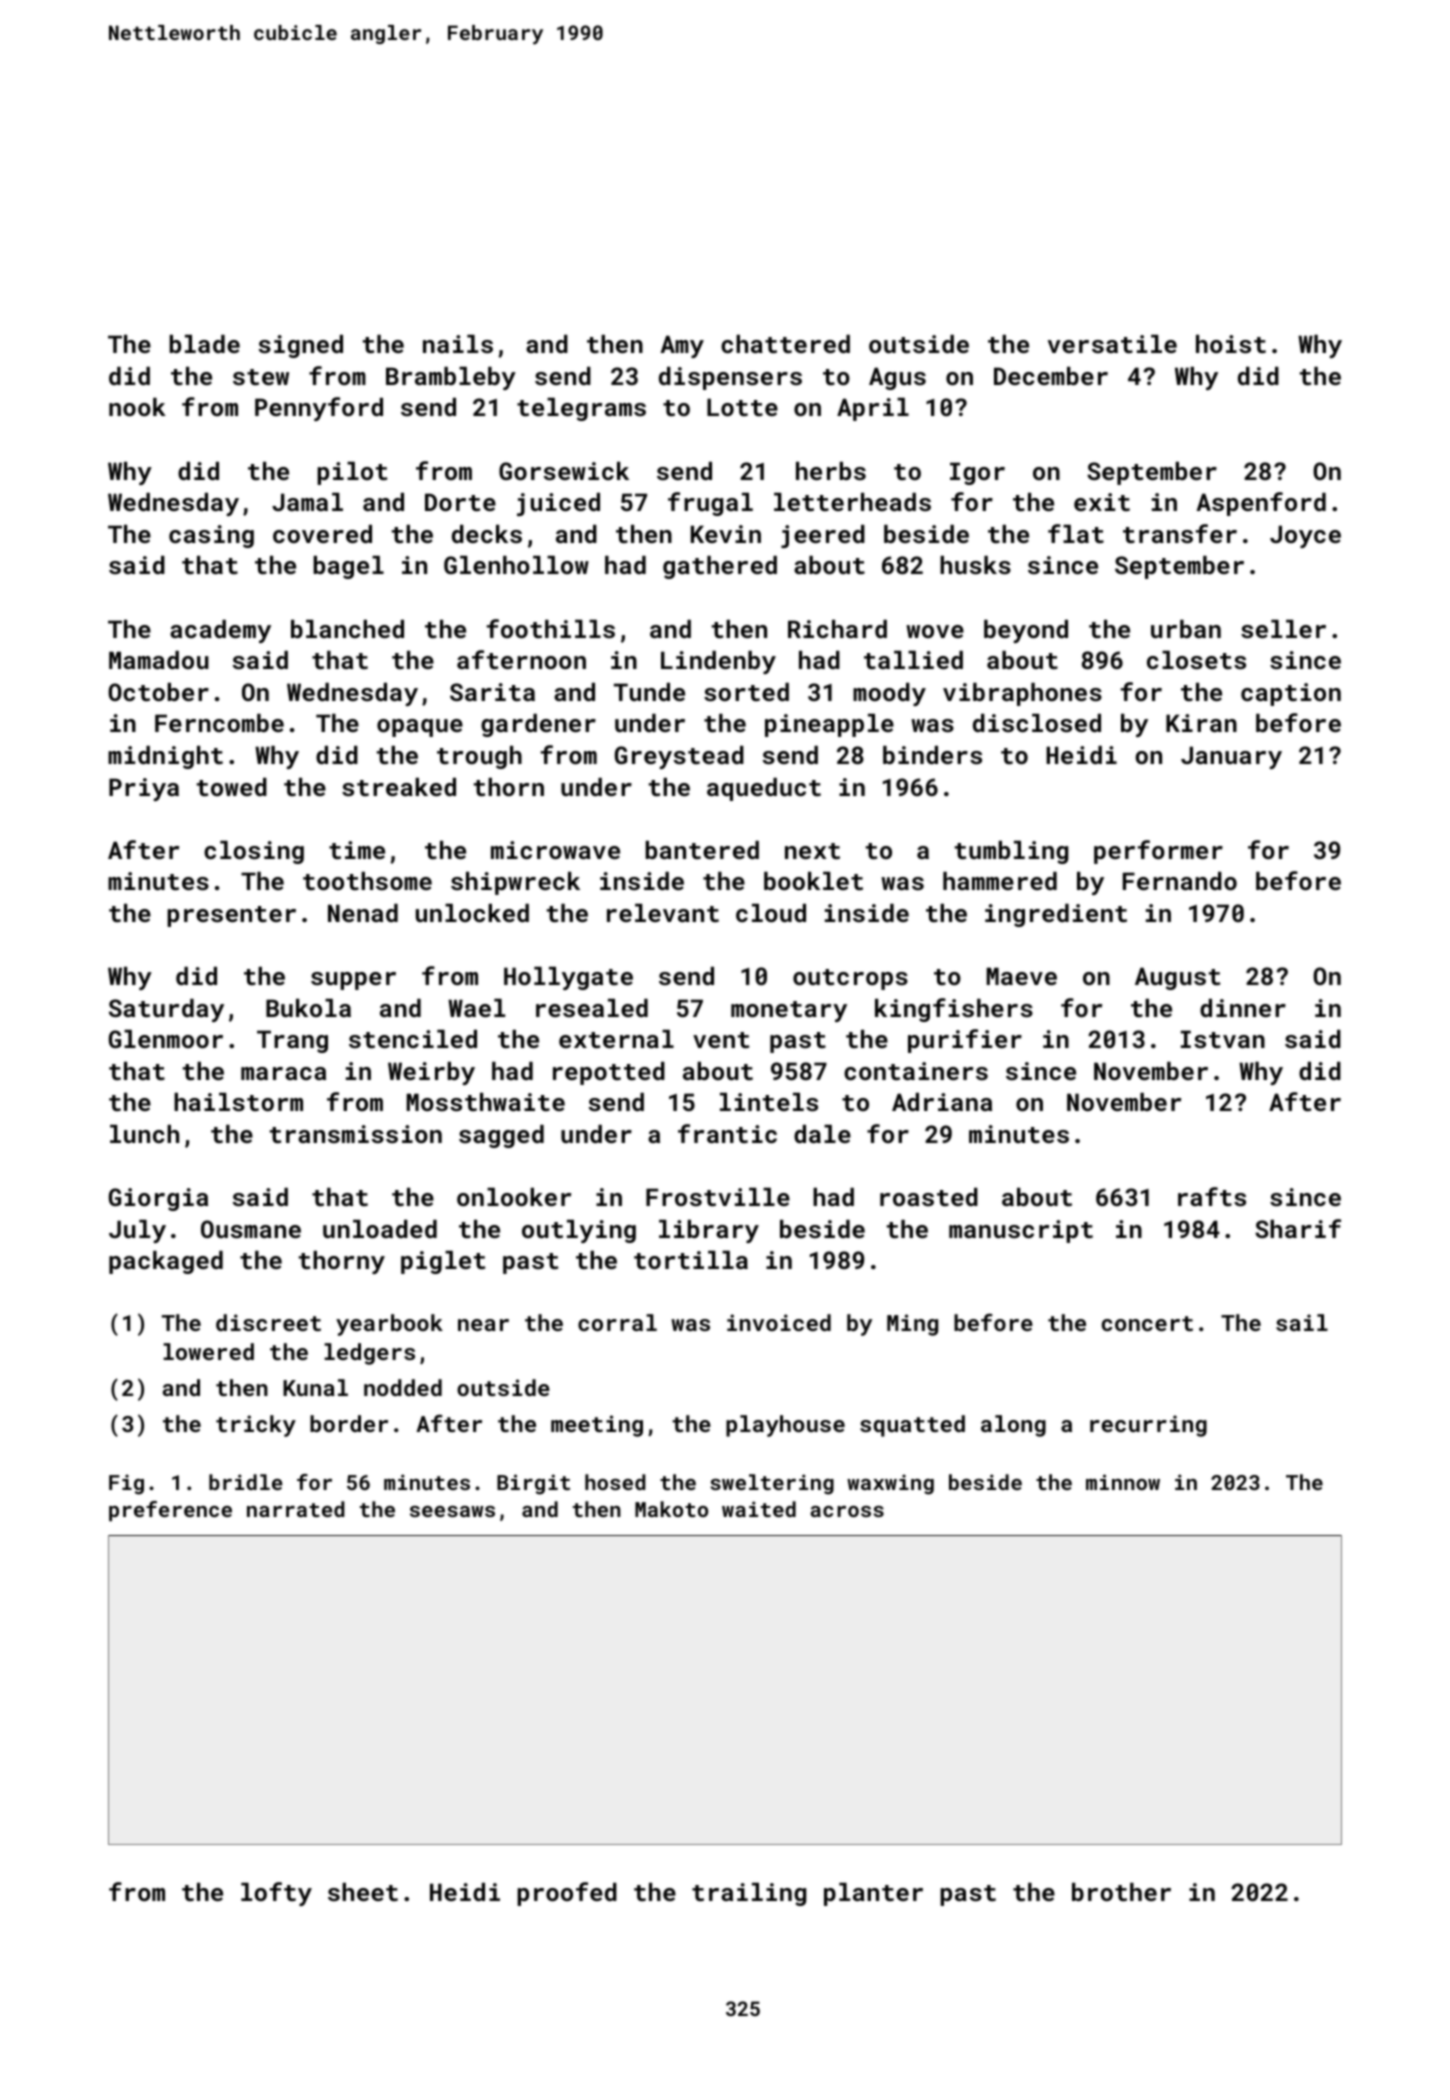  Describe the element at coordinates (597, 1426) in the screenshot. I see `meeting` at that location.
